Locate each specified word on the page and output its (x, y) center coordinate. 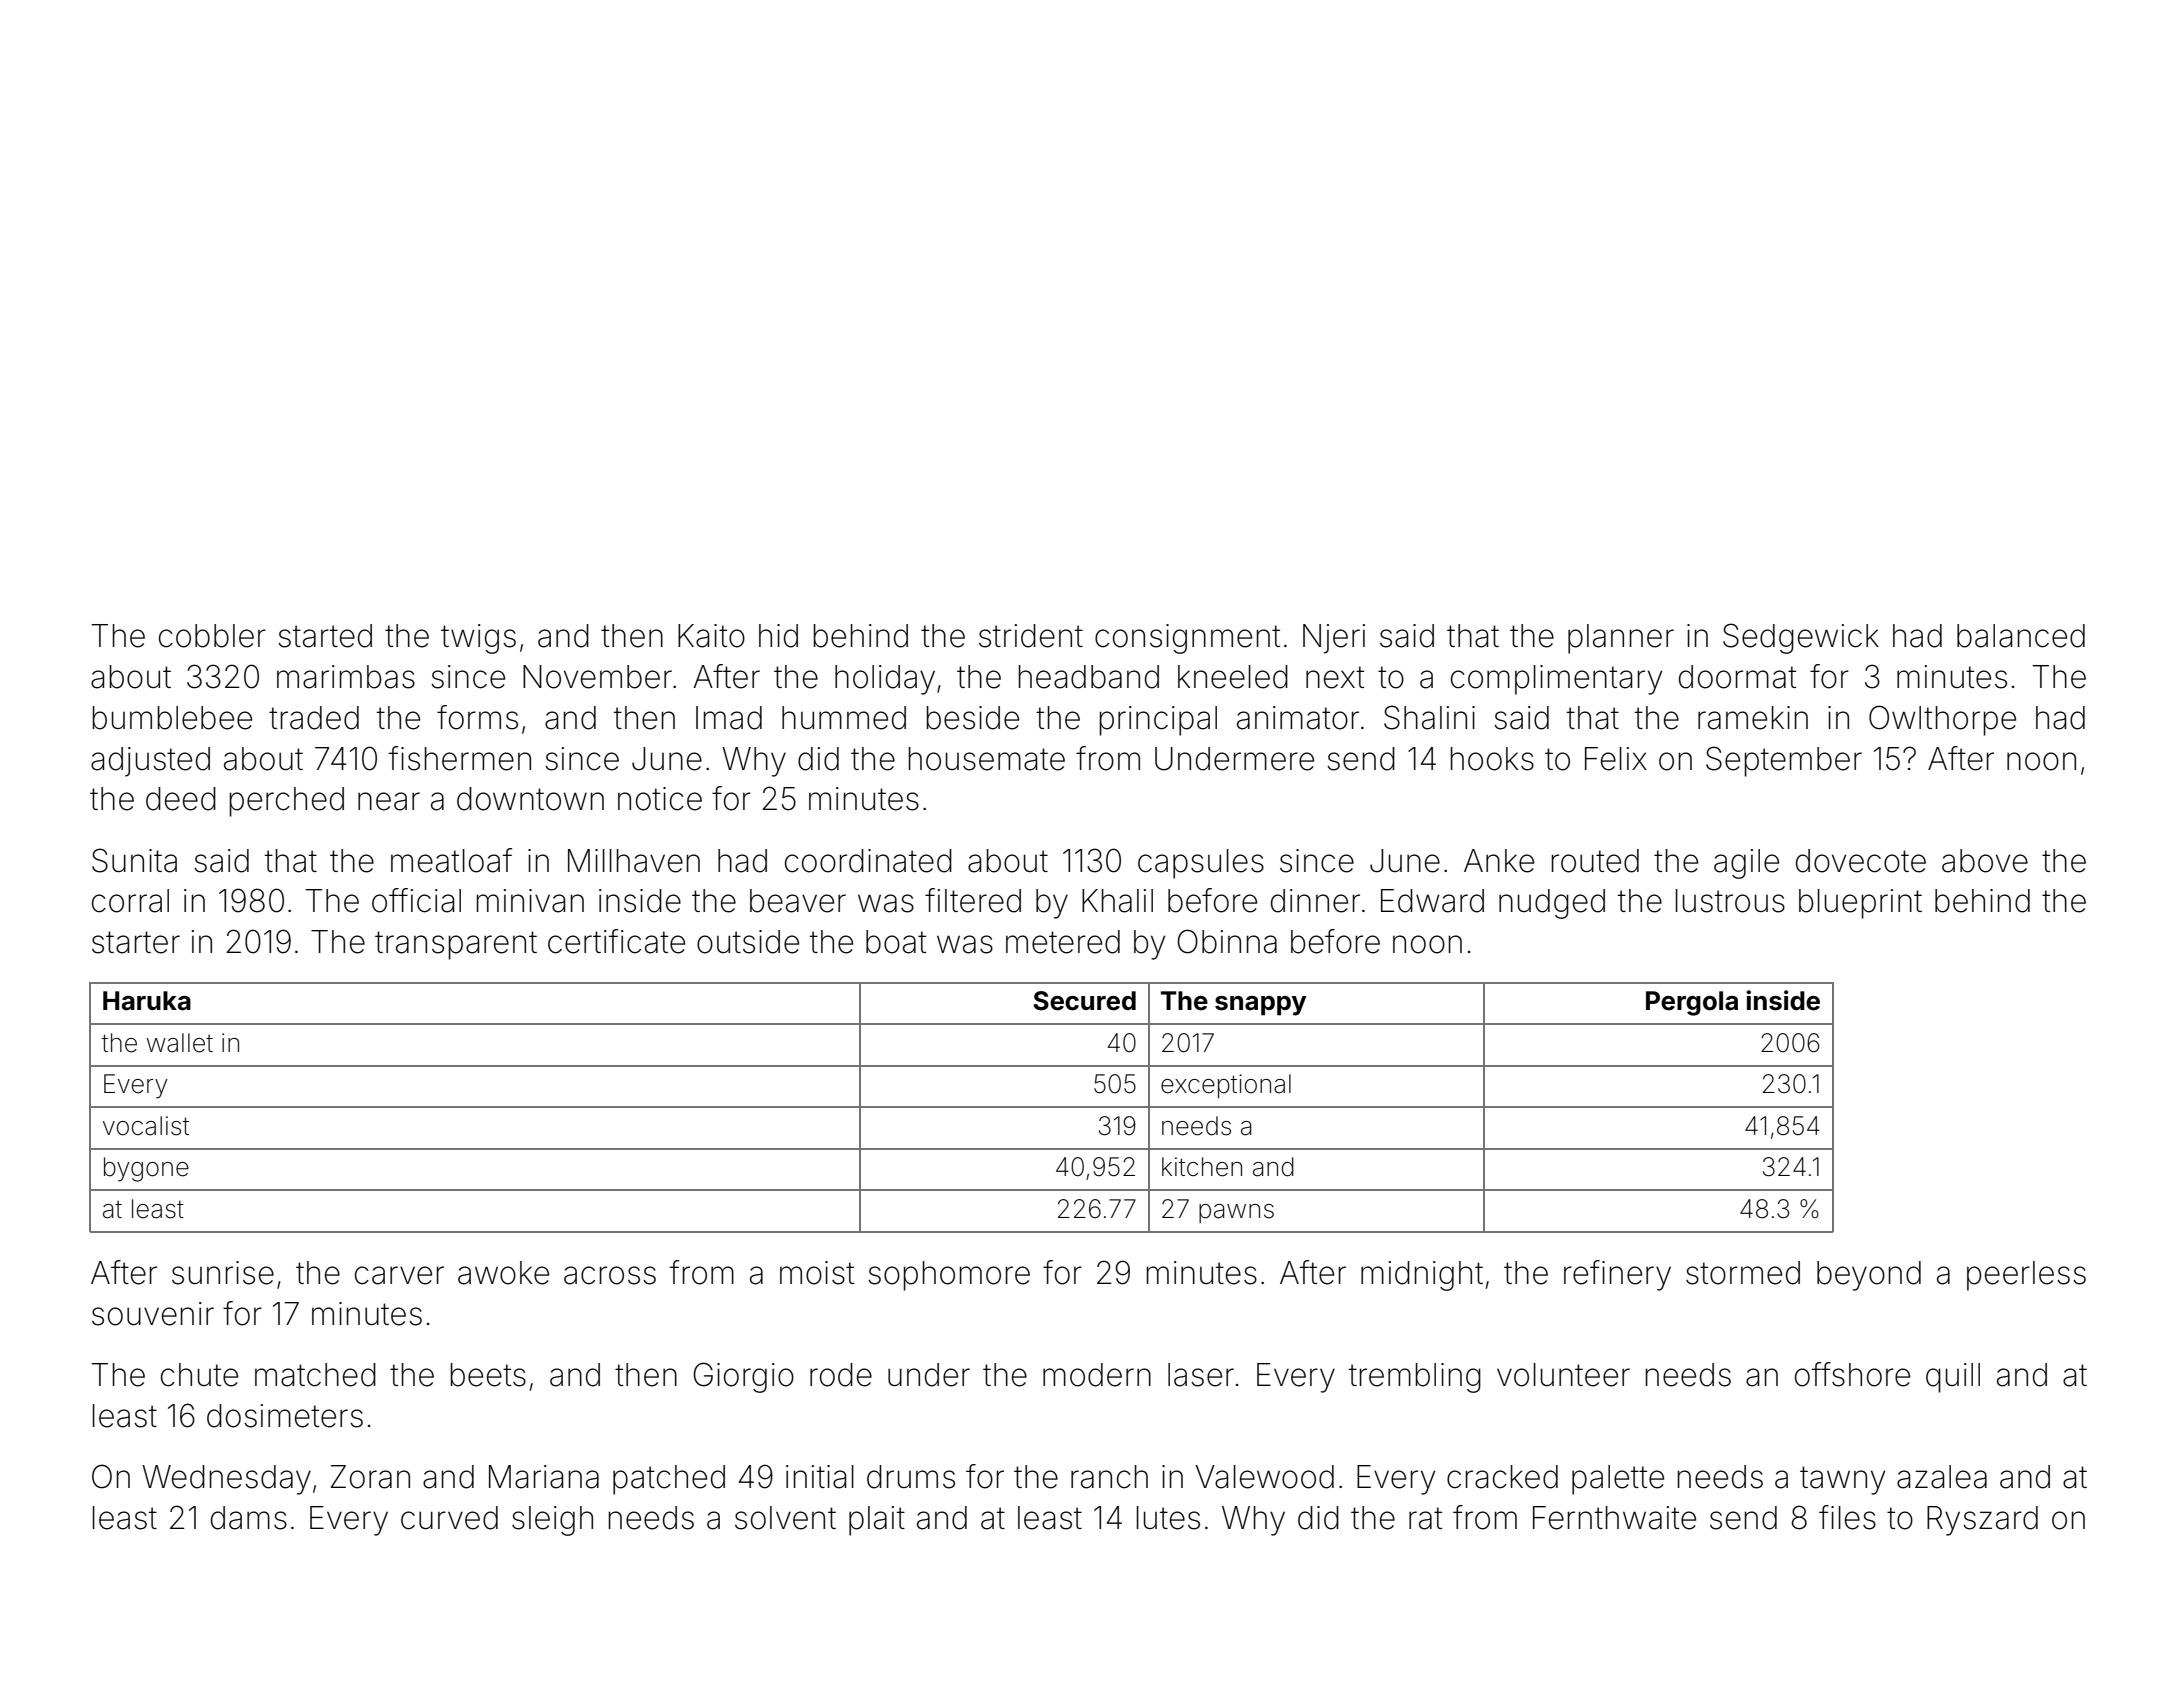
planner (1621, 639)
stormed (1743, 1273)
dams (249, 1518)
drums (911, 1477)
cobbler (212, 636)
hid (778, 636)
